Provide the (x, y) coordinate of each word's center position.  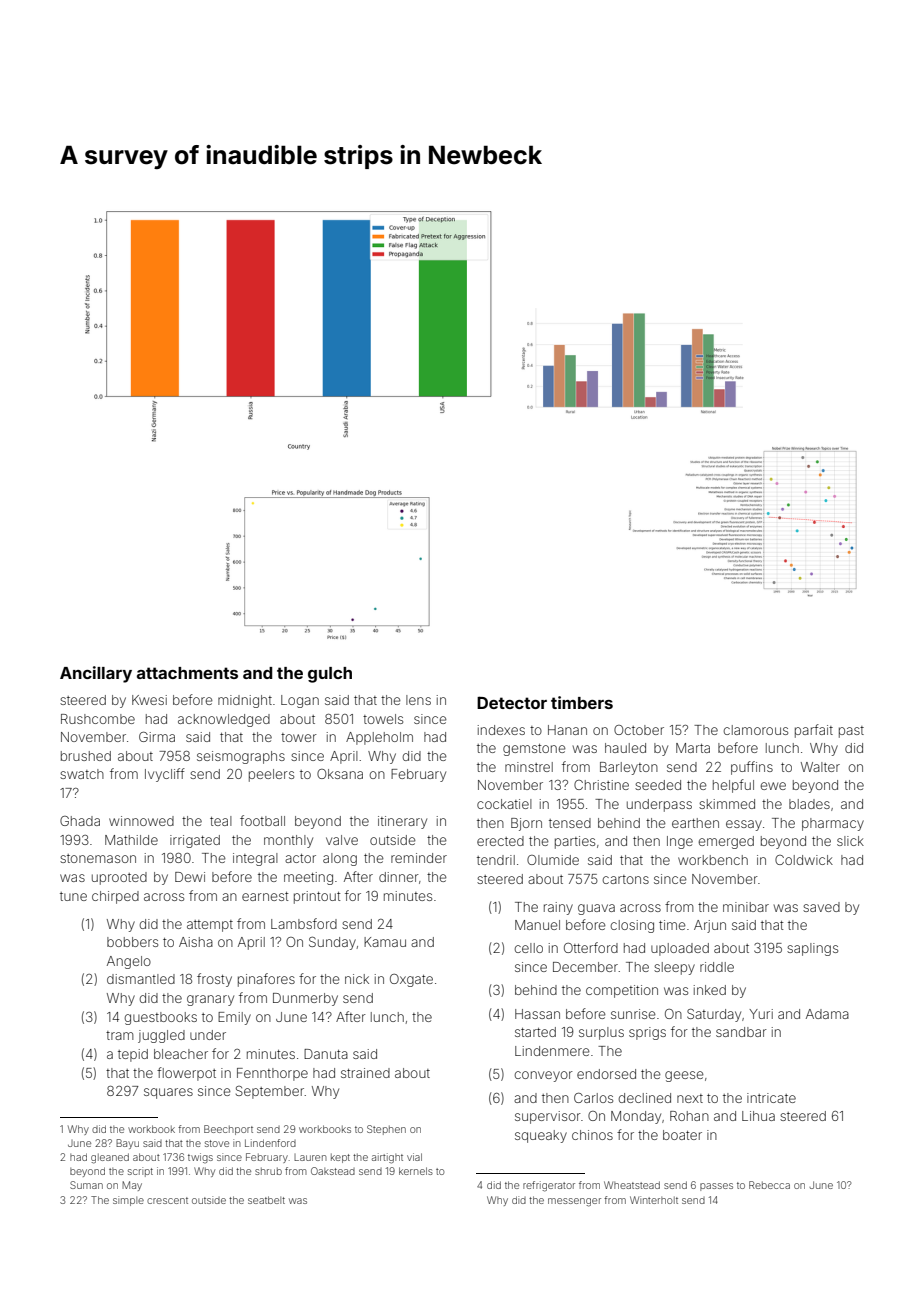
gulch (330, 675)
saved (821, 907)
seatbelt (266, 1200)
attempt (210, 926)
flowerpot (186, 1074)
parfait (814, 731)
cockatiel (504, 804)
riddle (717, 967)
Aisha (196, 942)
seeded (658, 785)
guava (596, 909)
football (262, 820)
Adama (827, 1014)
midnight (245, 701)
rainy (558, 908)
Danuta (326, 1054)
